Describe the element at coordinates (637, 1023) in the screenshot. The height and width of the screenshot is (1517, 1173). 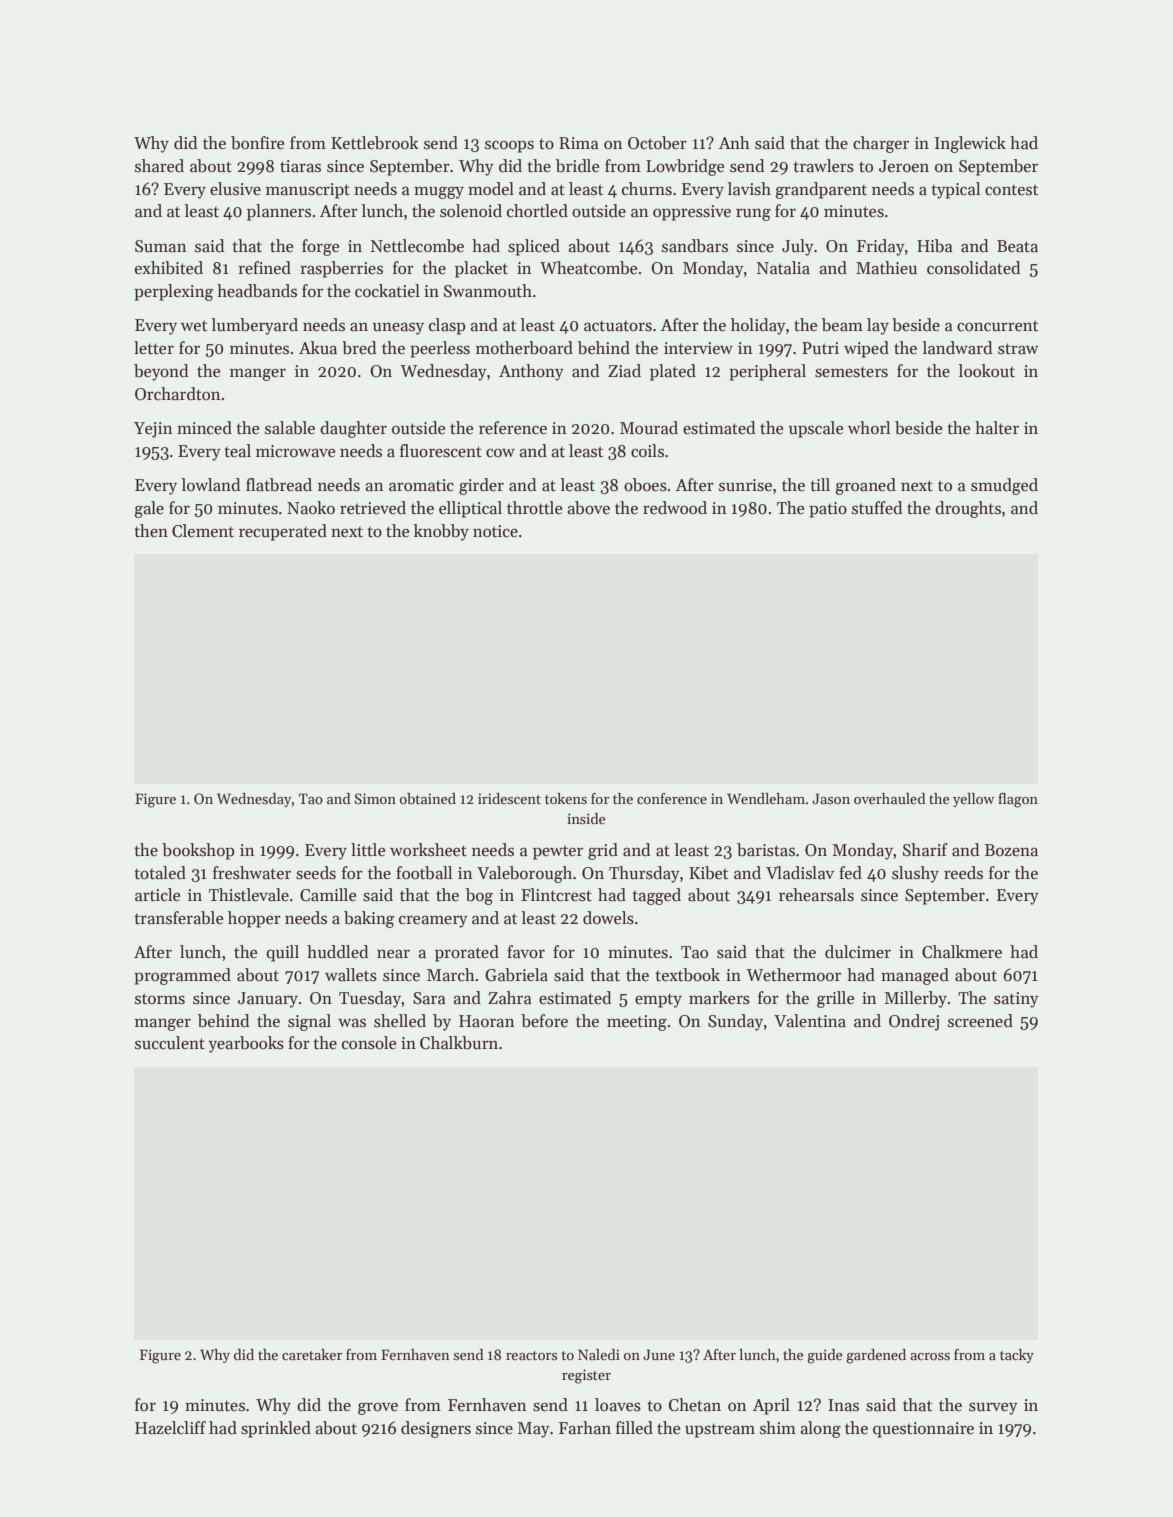
I see `meeting` at that location.
